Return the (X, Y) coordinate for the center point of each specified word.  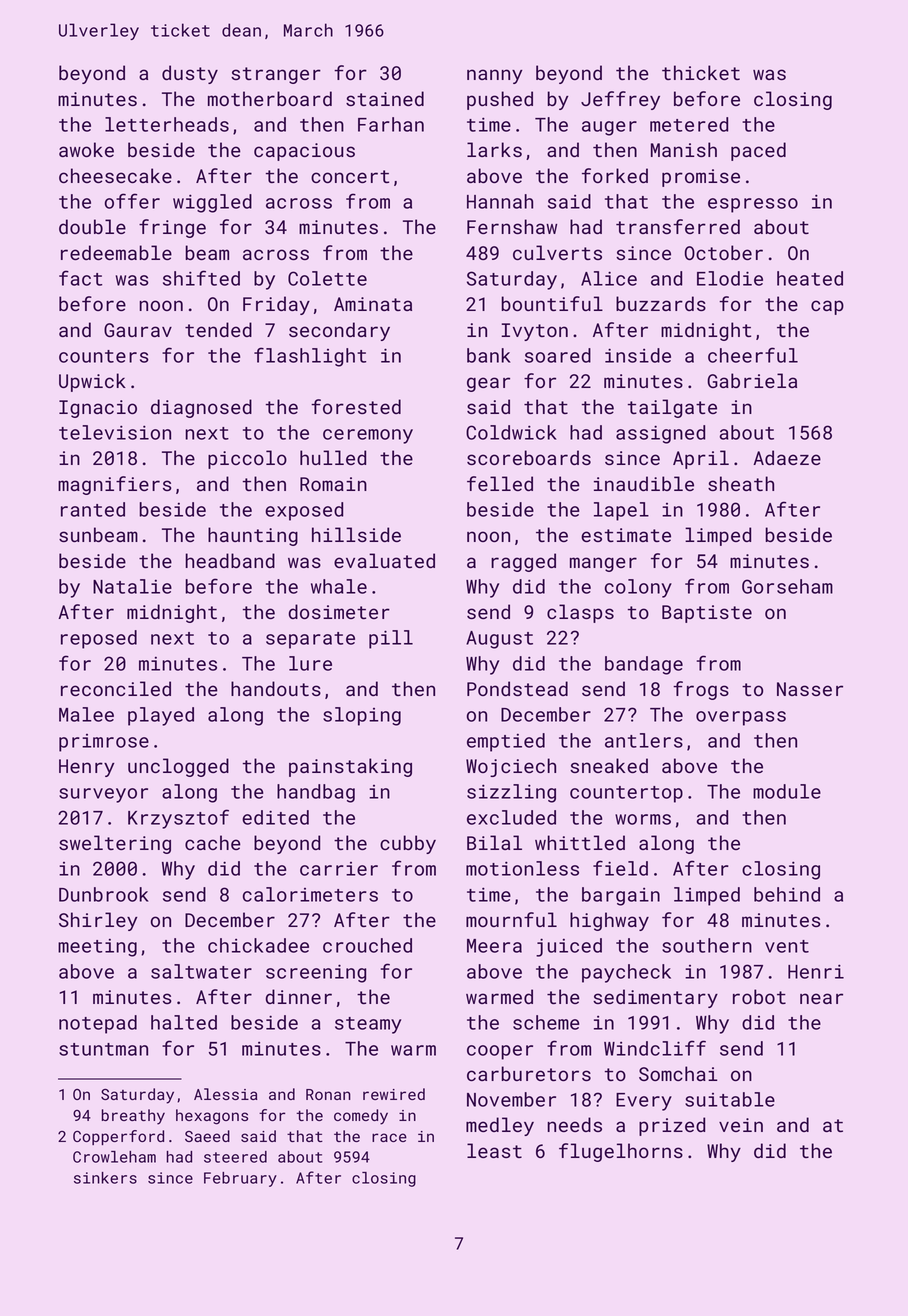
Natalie (132, 586)
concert (350, 176)
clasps (580, 613)
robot (759, 996)
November (511, 1099)
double (92, 226)
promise (701, 178)
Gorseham (787, 586)
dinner (299, 996)
